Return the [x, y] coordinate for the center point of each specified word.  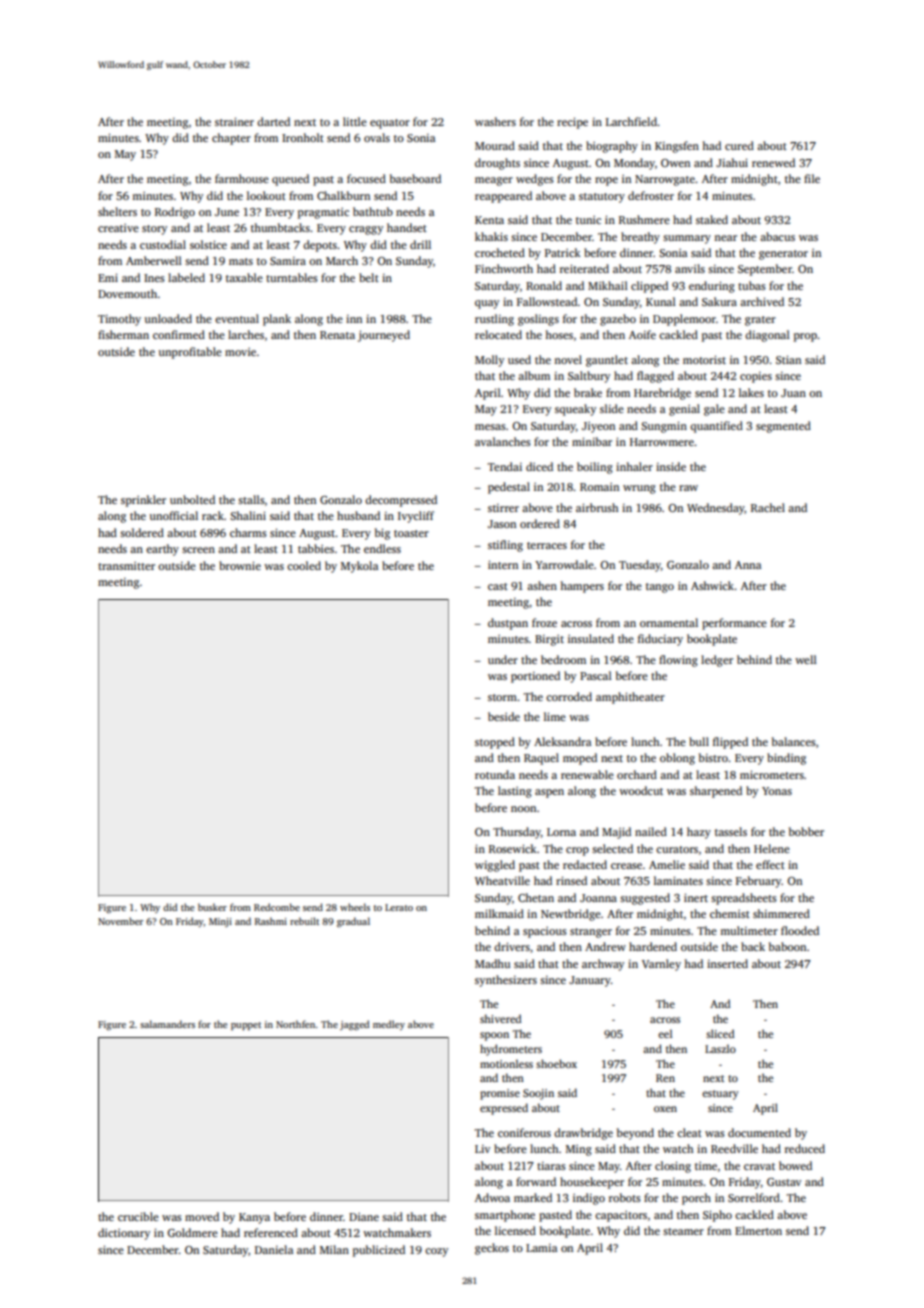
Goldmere [192, 1232]
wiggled [495, 866]
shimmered [781, 913]
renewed [773, 162]
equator [390, 124]
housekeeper [592, 1183]
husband [358, 515]
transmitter [126, 566]
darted [273, 121]
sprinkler [143, 501]
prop [805, 337]
